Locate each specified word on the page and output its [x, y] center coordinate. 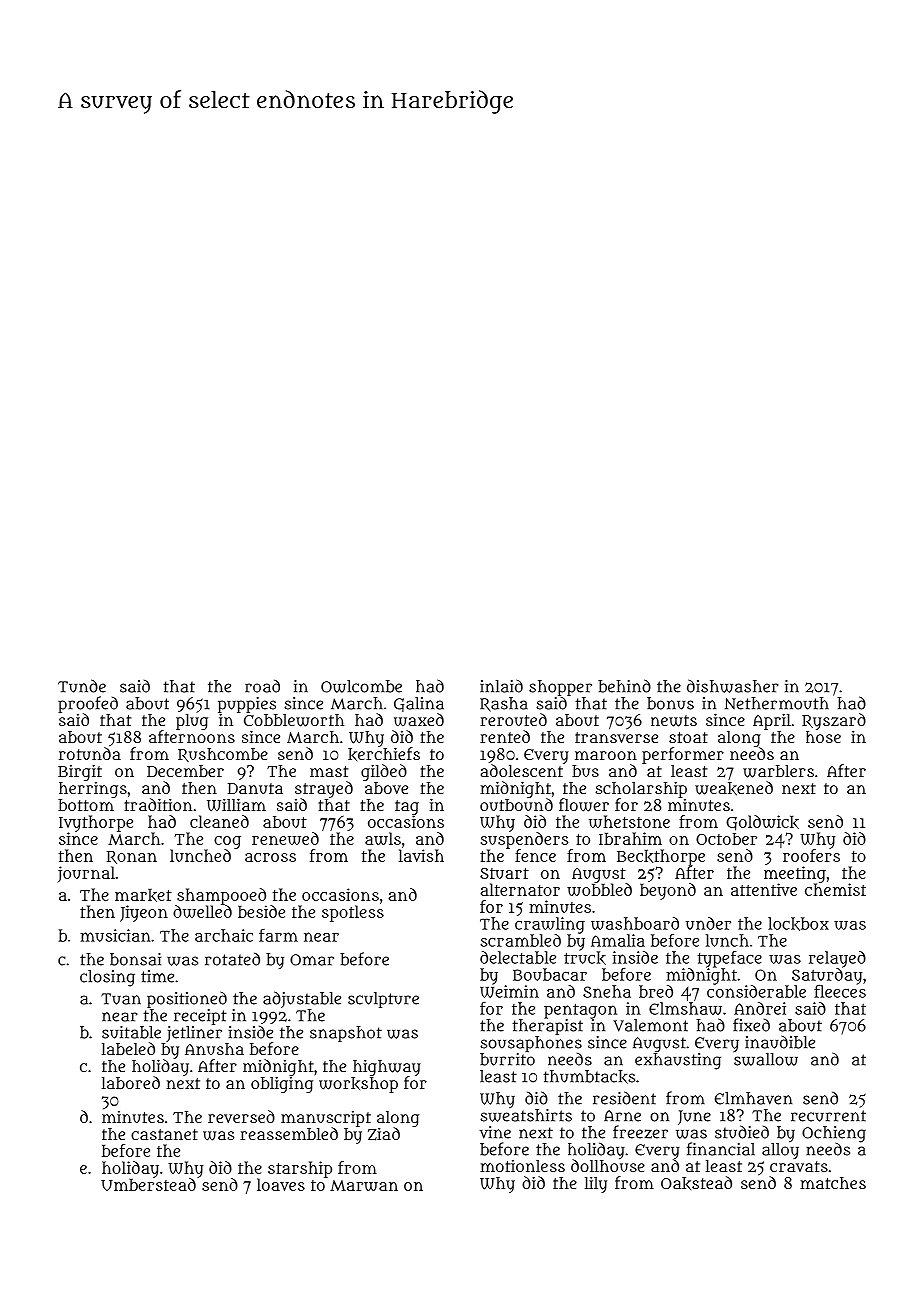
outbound [516, 804]
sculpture [383, 1000]
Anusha [214, 1049]
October [726, 839]
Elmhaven [753, 1098]
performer [683, 755]
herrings [93, 790]
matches [833, 1183]
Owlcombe [361, 686]
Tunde [82, 686]
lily [596, 1185]
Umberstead [148, 1184]
